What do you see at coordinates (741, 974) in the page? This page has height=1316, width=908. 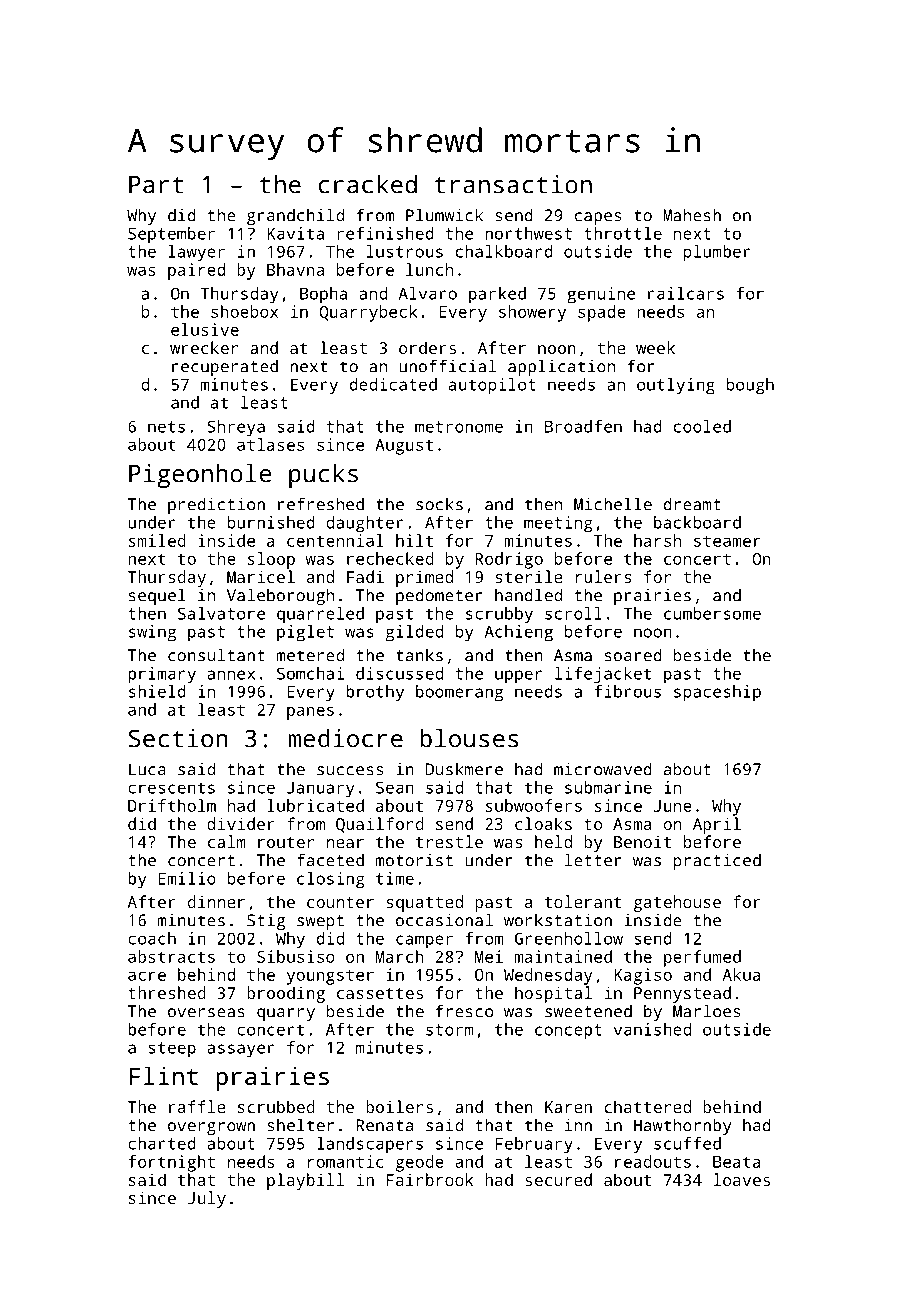 I see `Akua` at bounding box center [741, 974].
